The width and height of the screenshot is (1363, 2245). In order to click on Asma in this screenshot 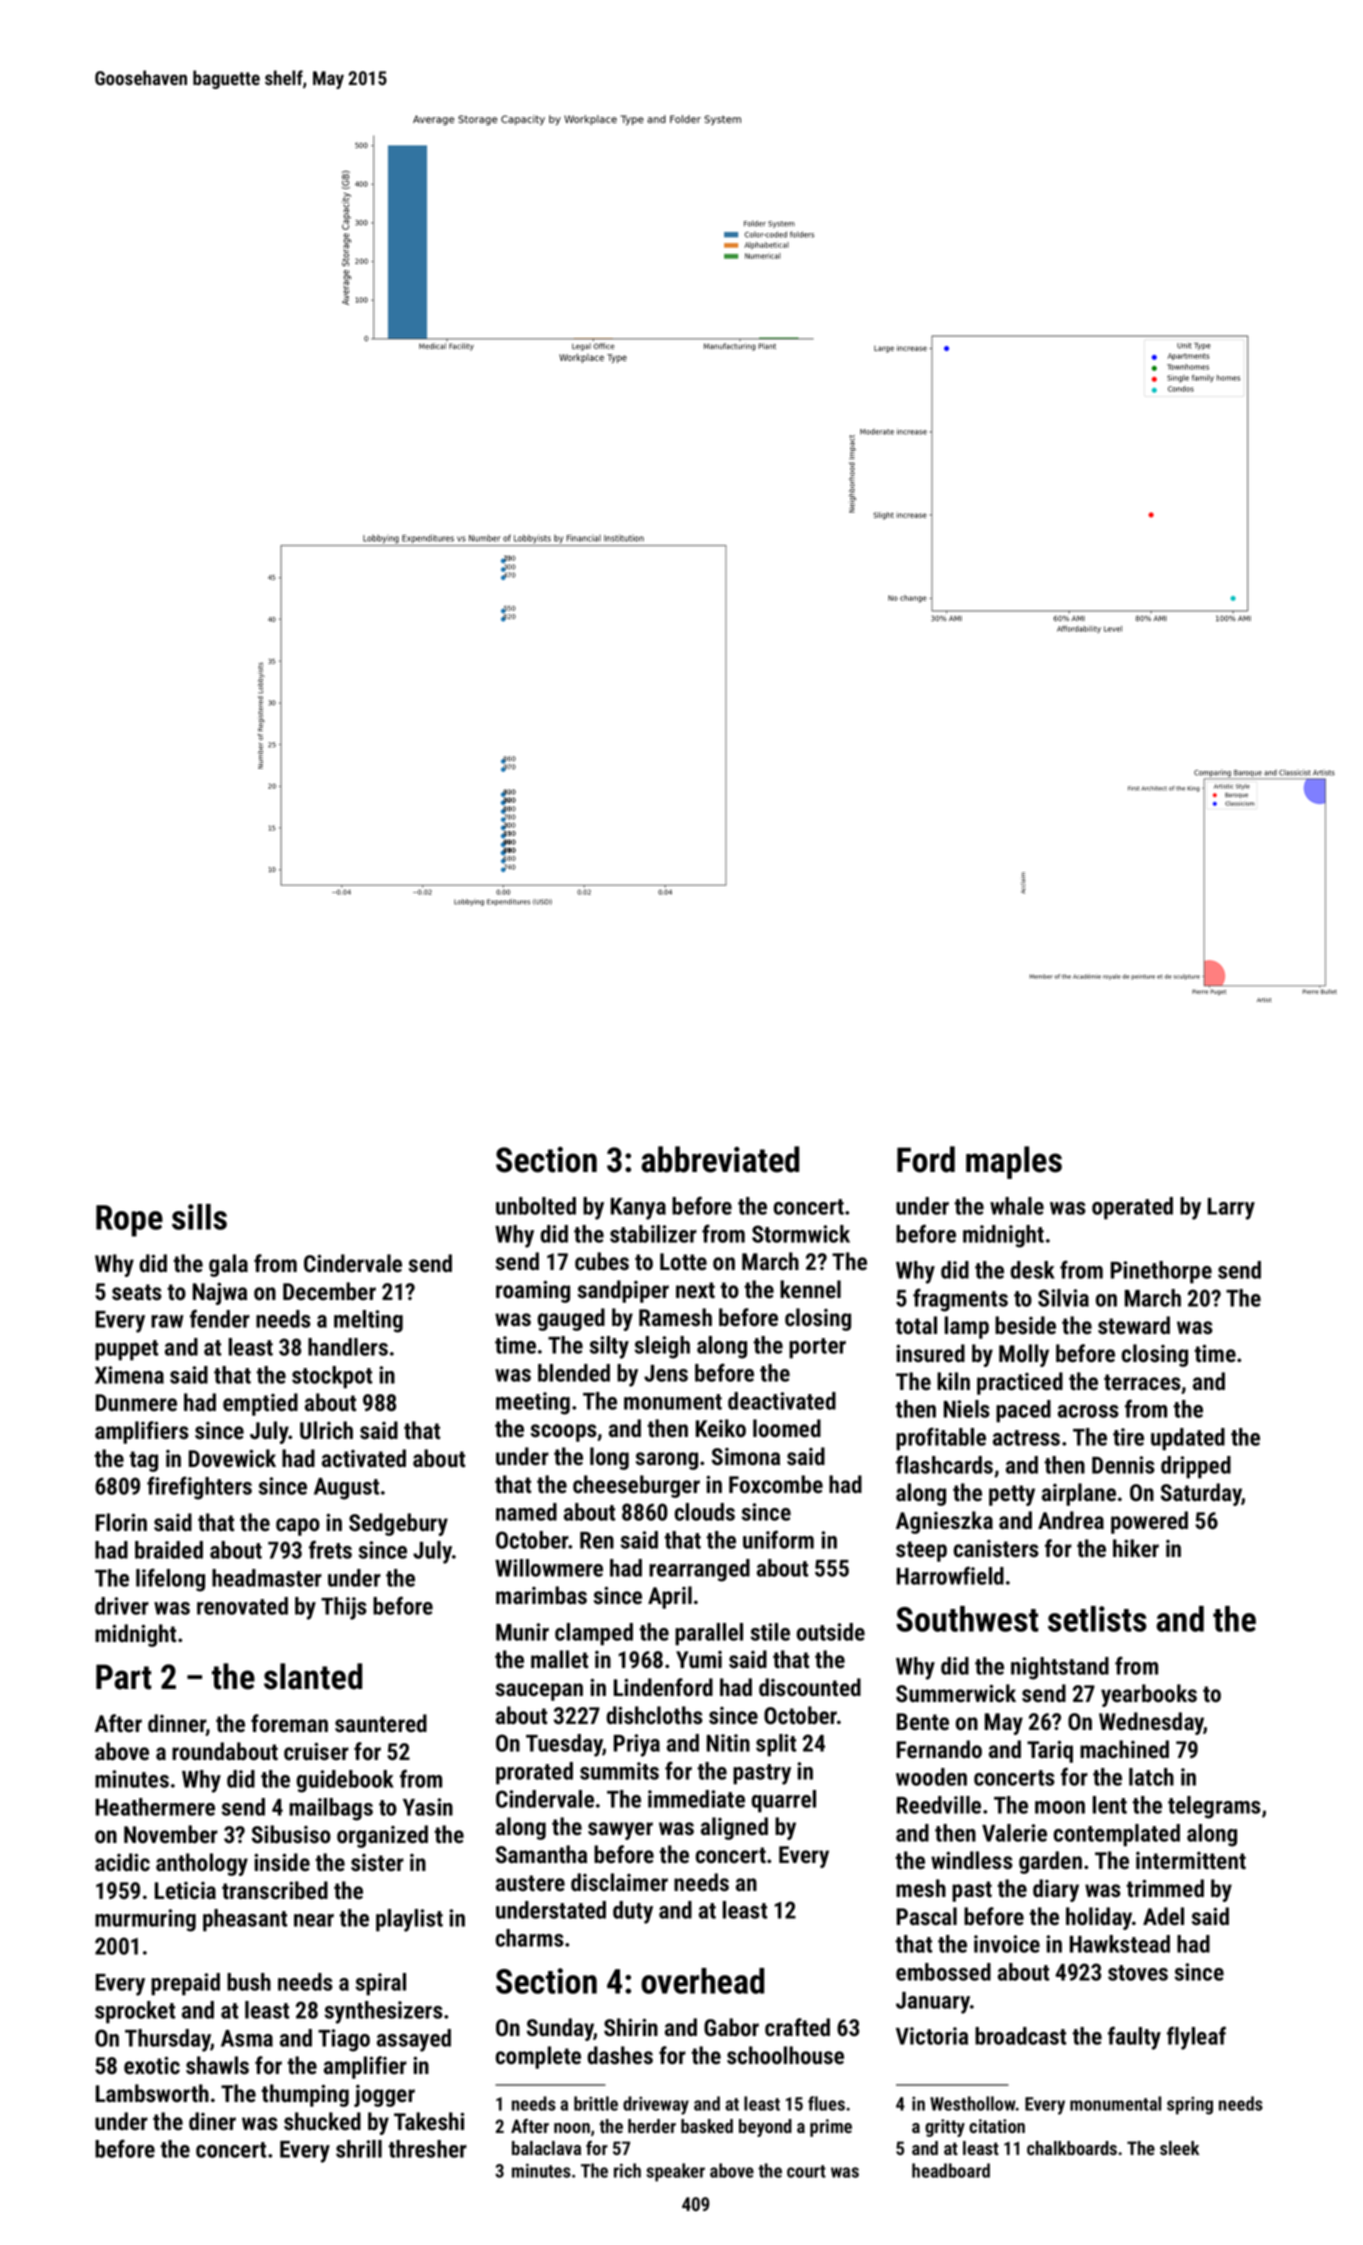, I will do `click(247, 2038)`.
